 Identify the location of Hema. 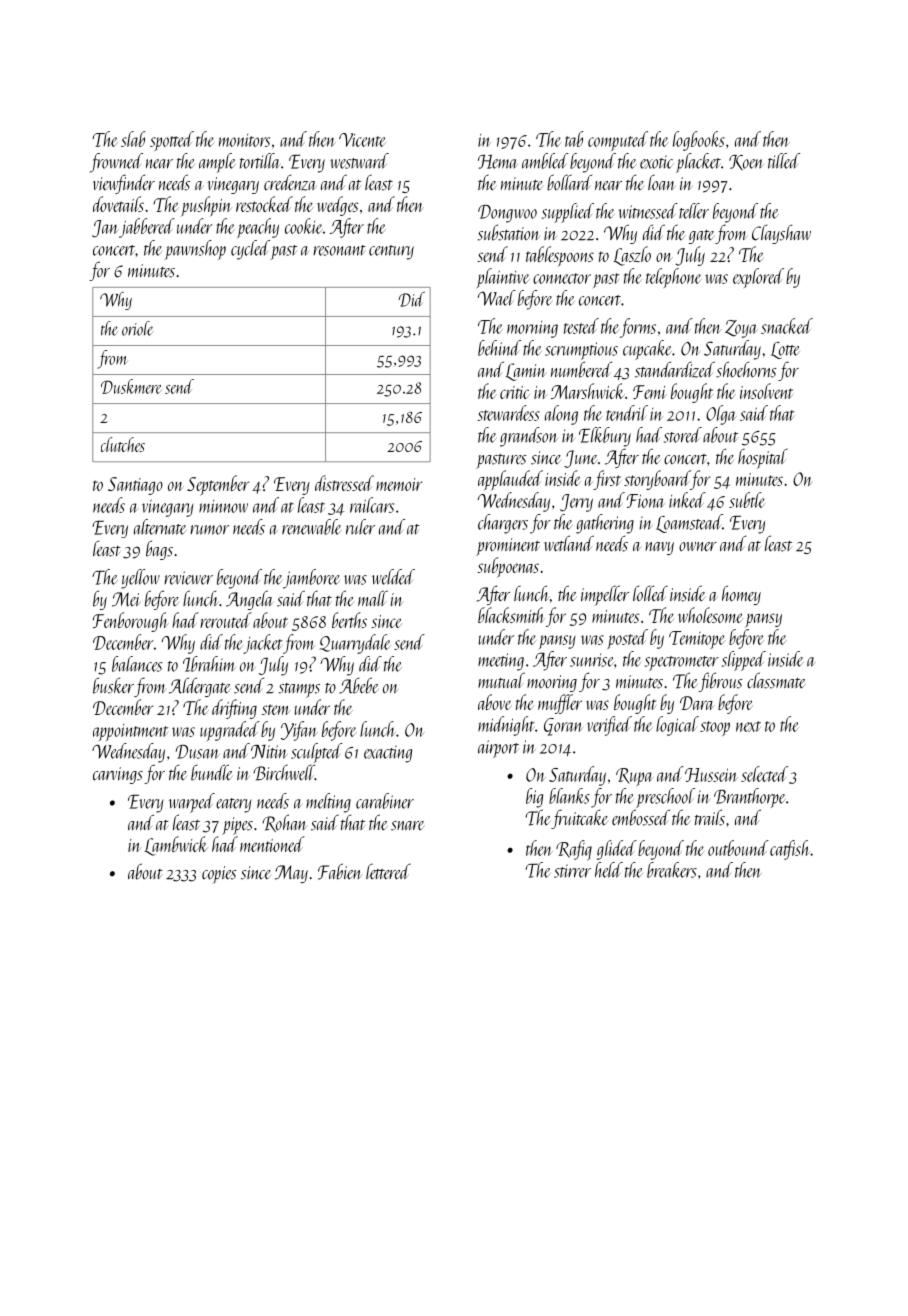
(498, 162).
